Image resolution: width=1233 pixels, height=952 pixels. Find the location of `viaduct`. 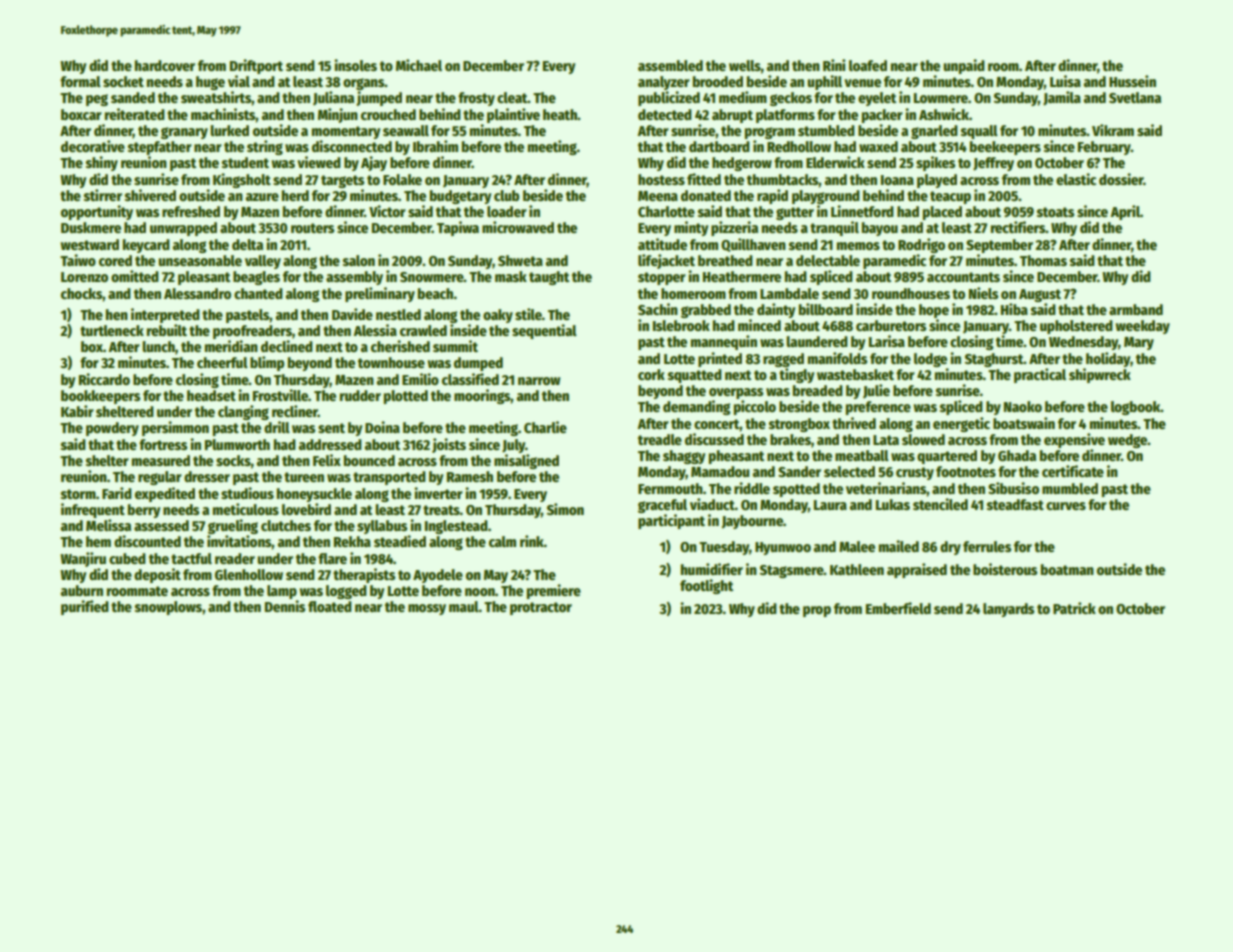

viaduct is located at coordinates (712, 504).
